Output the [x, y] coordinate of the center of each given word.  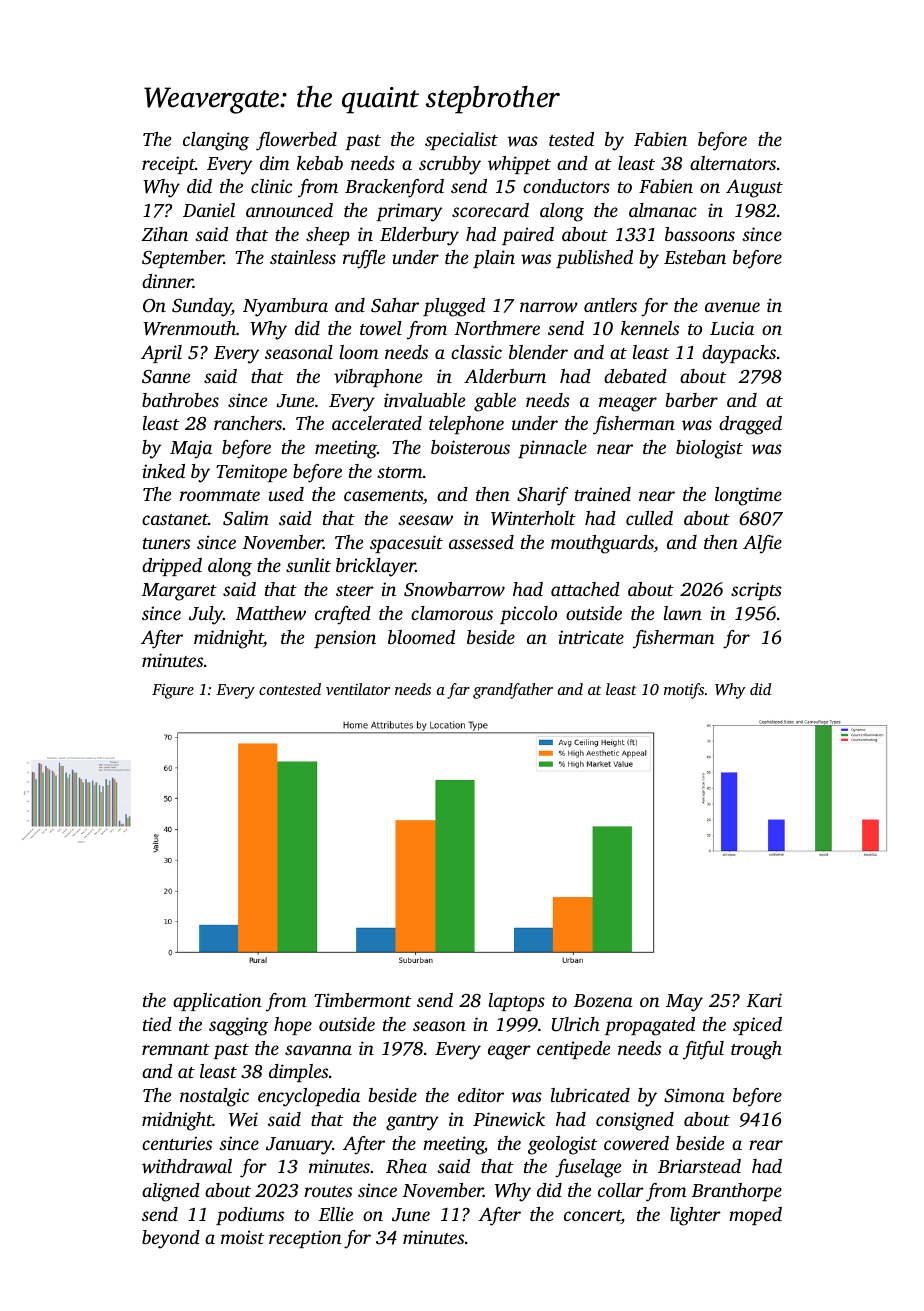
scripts [756, 591]
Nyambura [285, 307]
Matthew [271, 613]
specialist [461, 141]
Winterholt [533, 518]
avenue [732, 307]
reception [305, 1239]
